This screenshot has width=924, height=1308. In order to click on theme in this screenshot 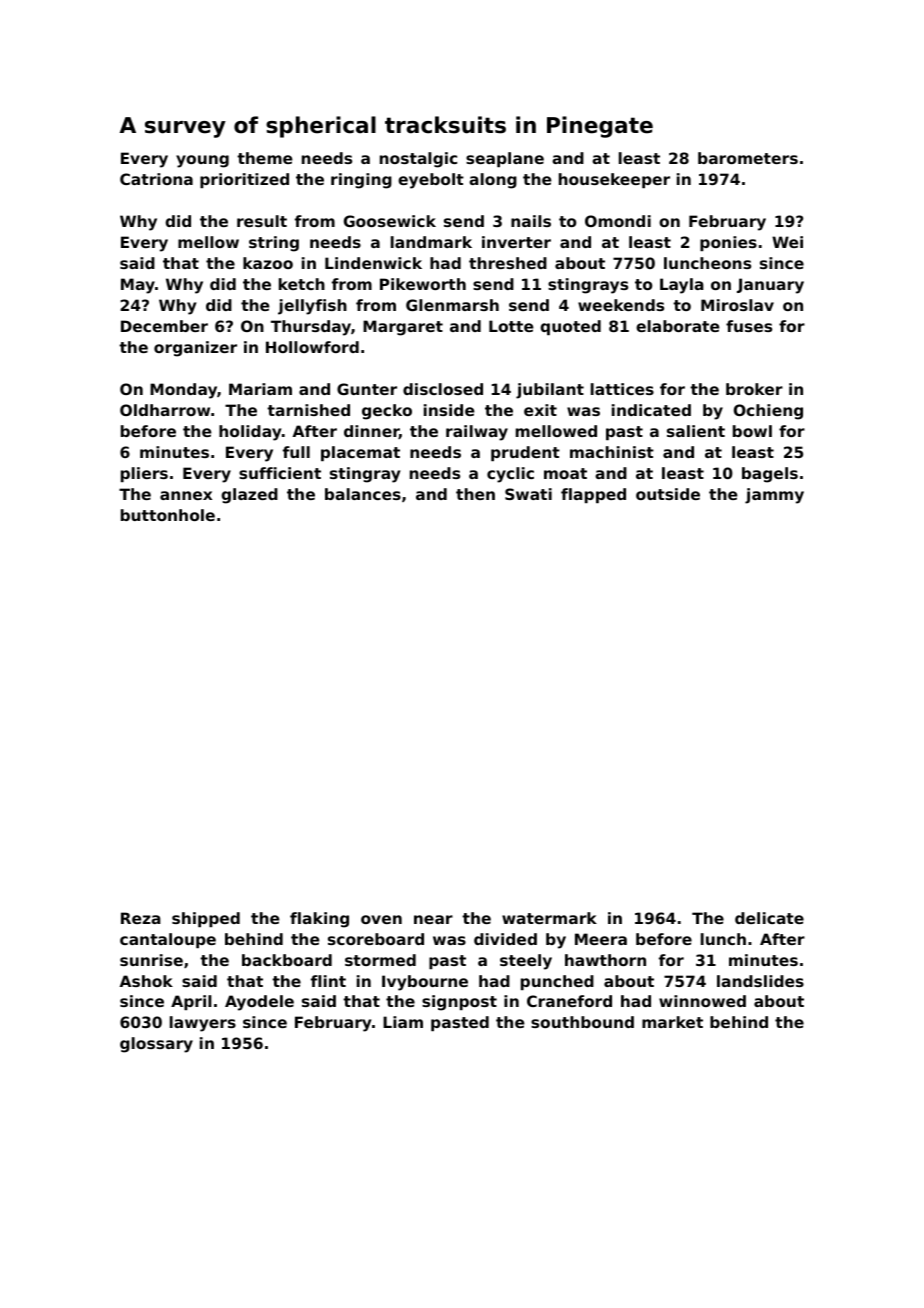, I will do `click(265, 158)`.
